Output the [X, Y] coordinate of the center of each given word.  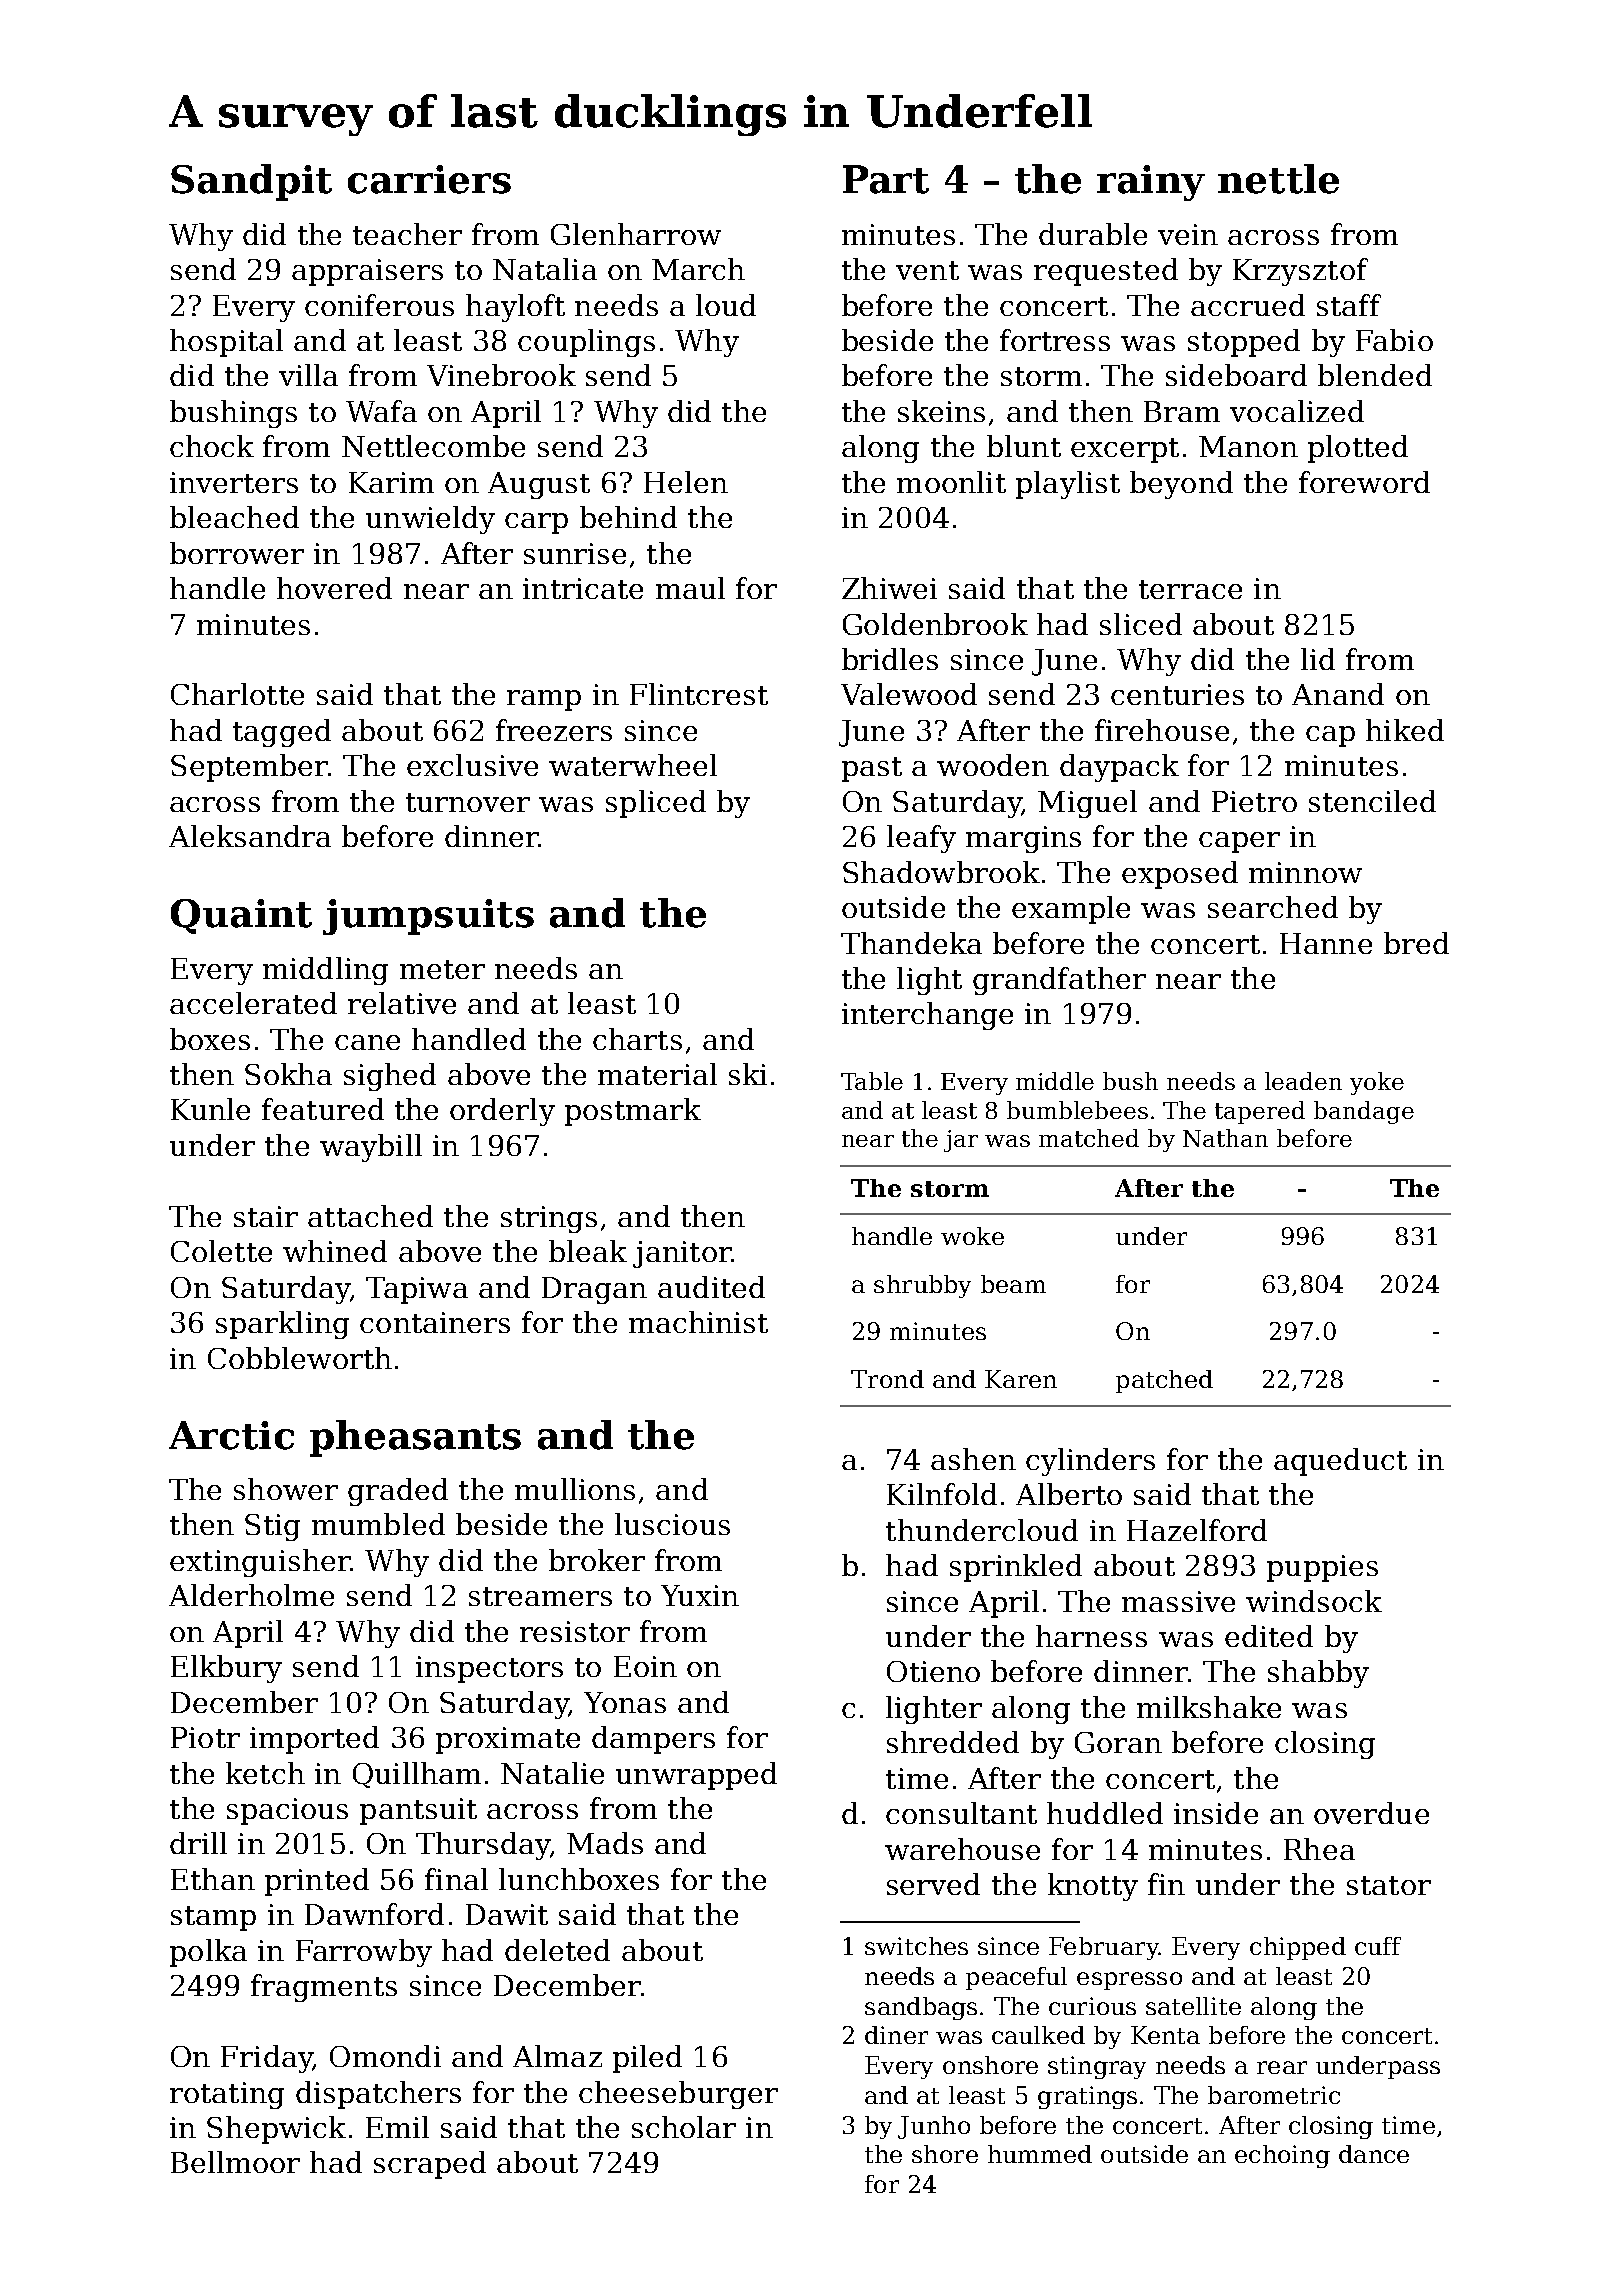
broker [597, 1560]
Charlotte [237, 694]
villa [308, 375]
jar [961, 1141]
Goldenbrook [935, 624]
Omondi [385, 2056]
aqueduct [1340, 1462]
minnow [1305, 872]
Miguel [1087, 804]
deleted [557, 1950]
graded [398, 1492]
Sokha [288, 1074]
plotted [1358, 449]
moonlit [951, 482]
